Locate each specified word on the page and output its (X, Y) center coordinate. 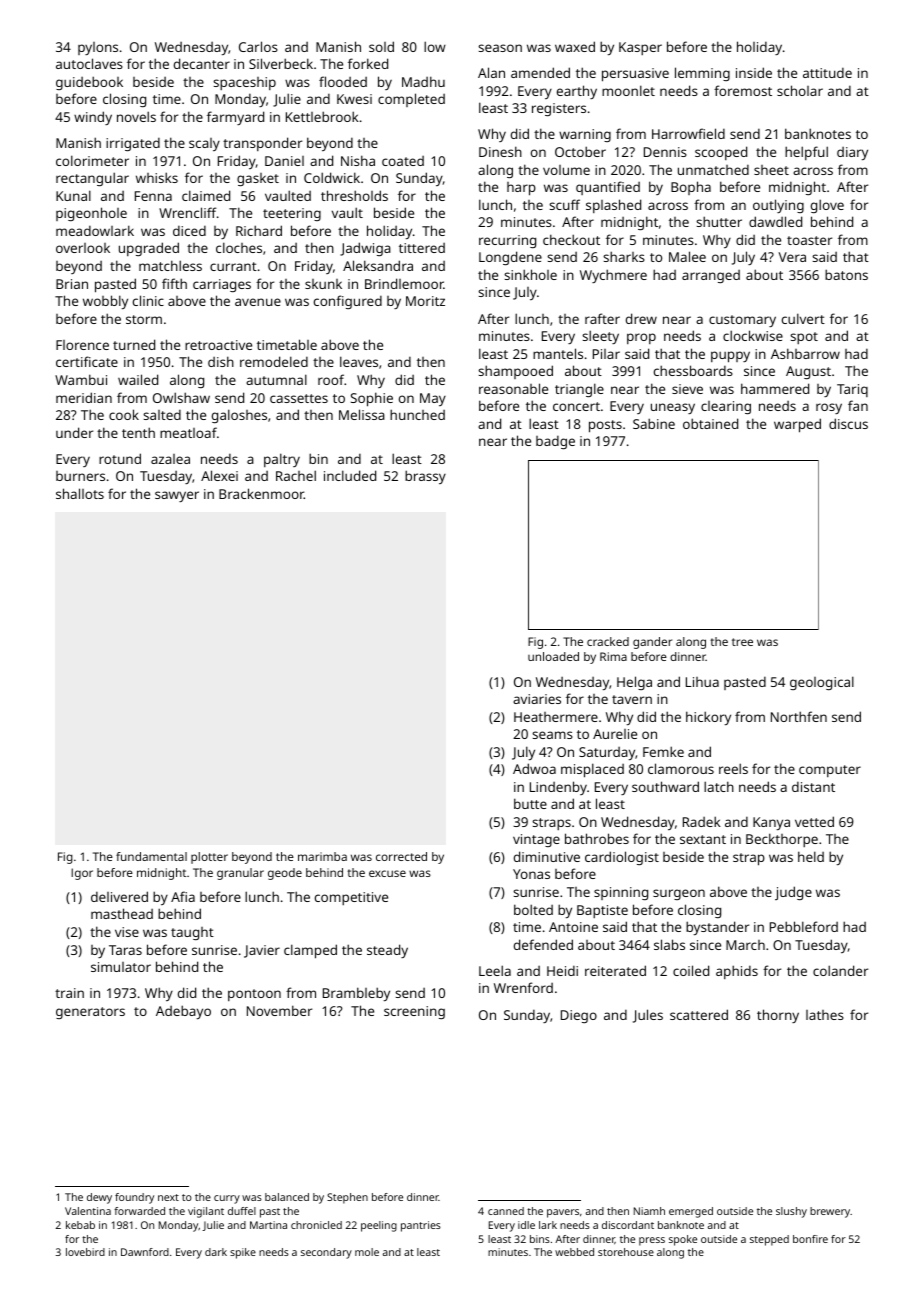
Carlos (258, 46)
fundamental (151, 856)
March (745, 945)
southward (665, 786)
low (435, 46)
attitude (827, 73)
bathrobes (597, 838)
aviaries (537, 699)
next (168, 1197)
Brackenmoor (261, 493)
